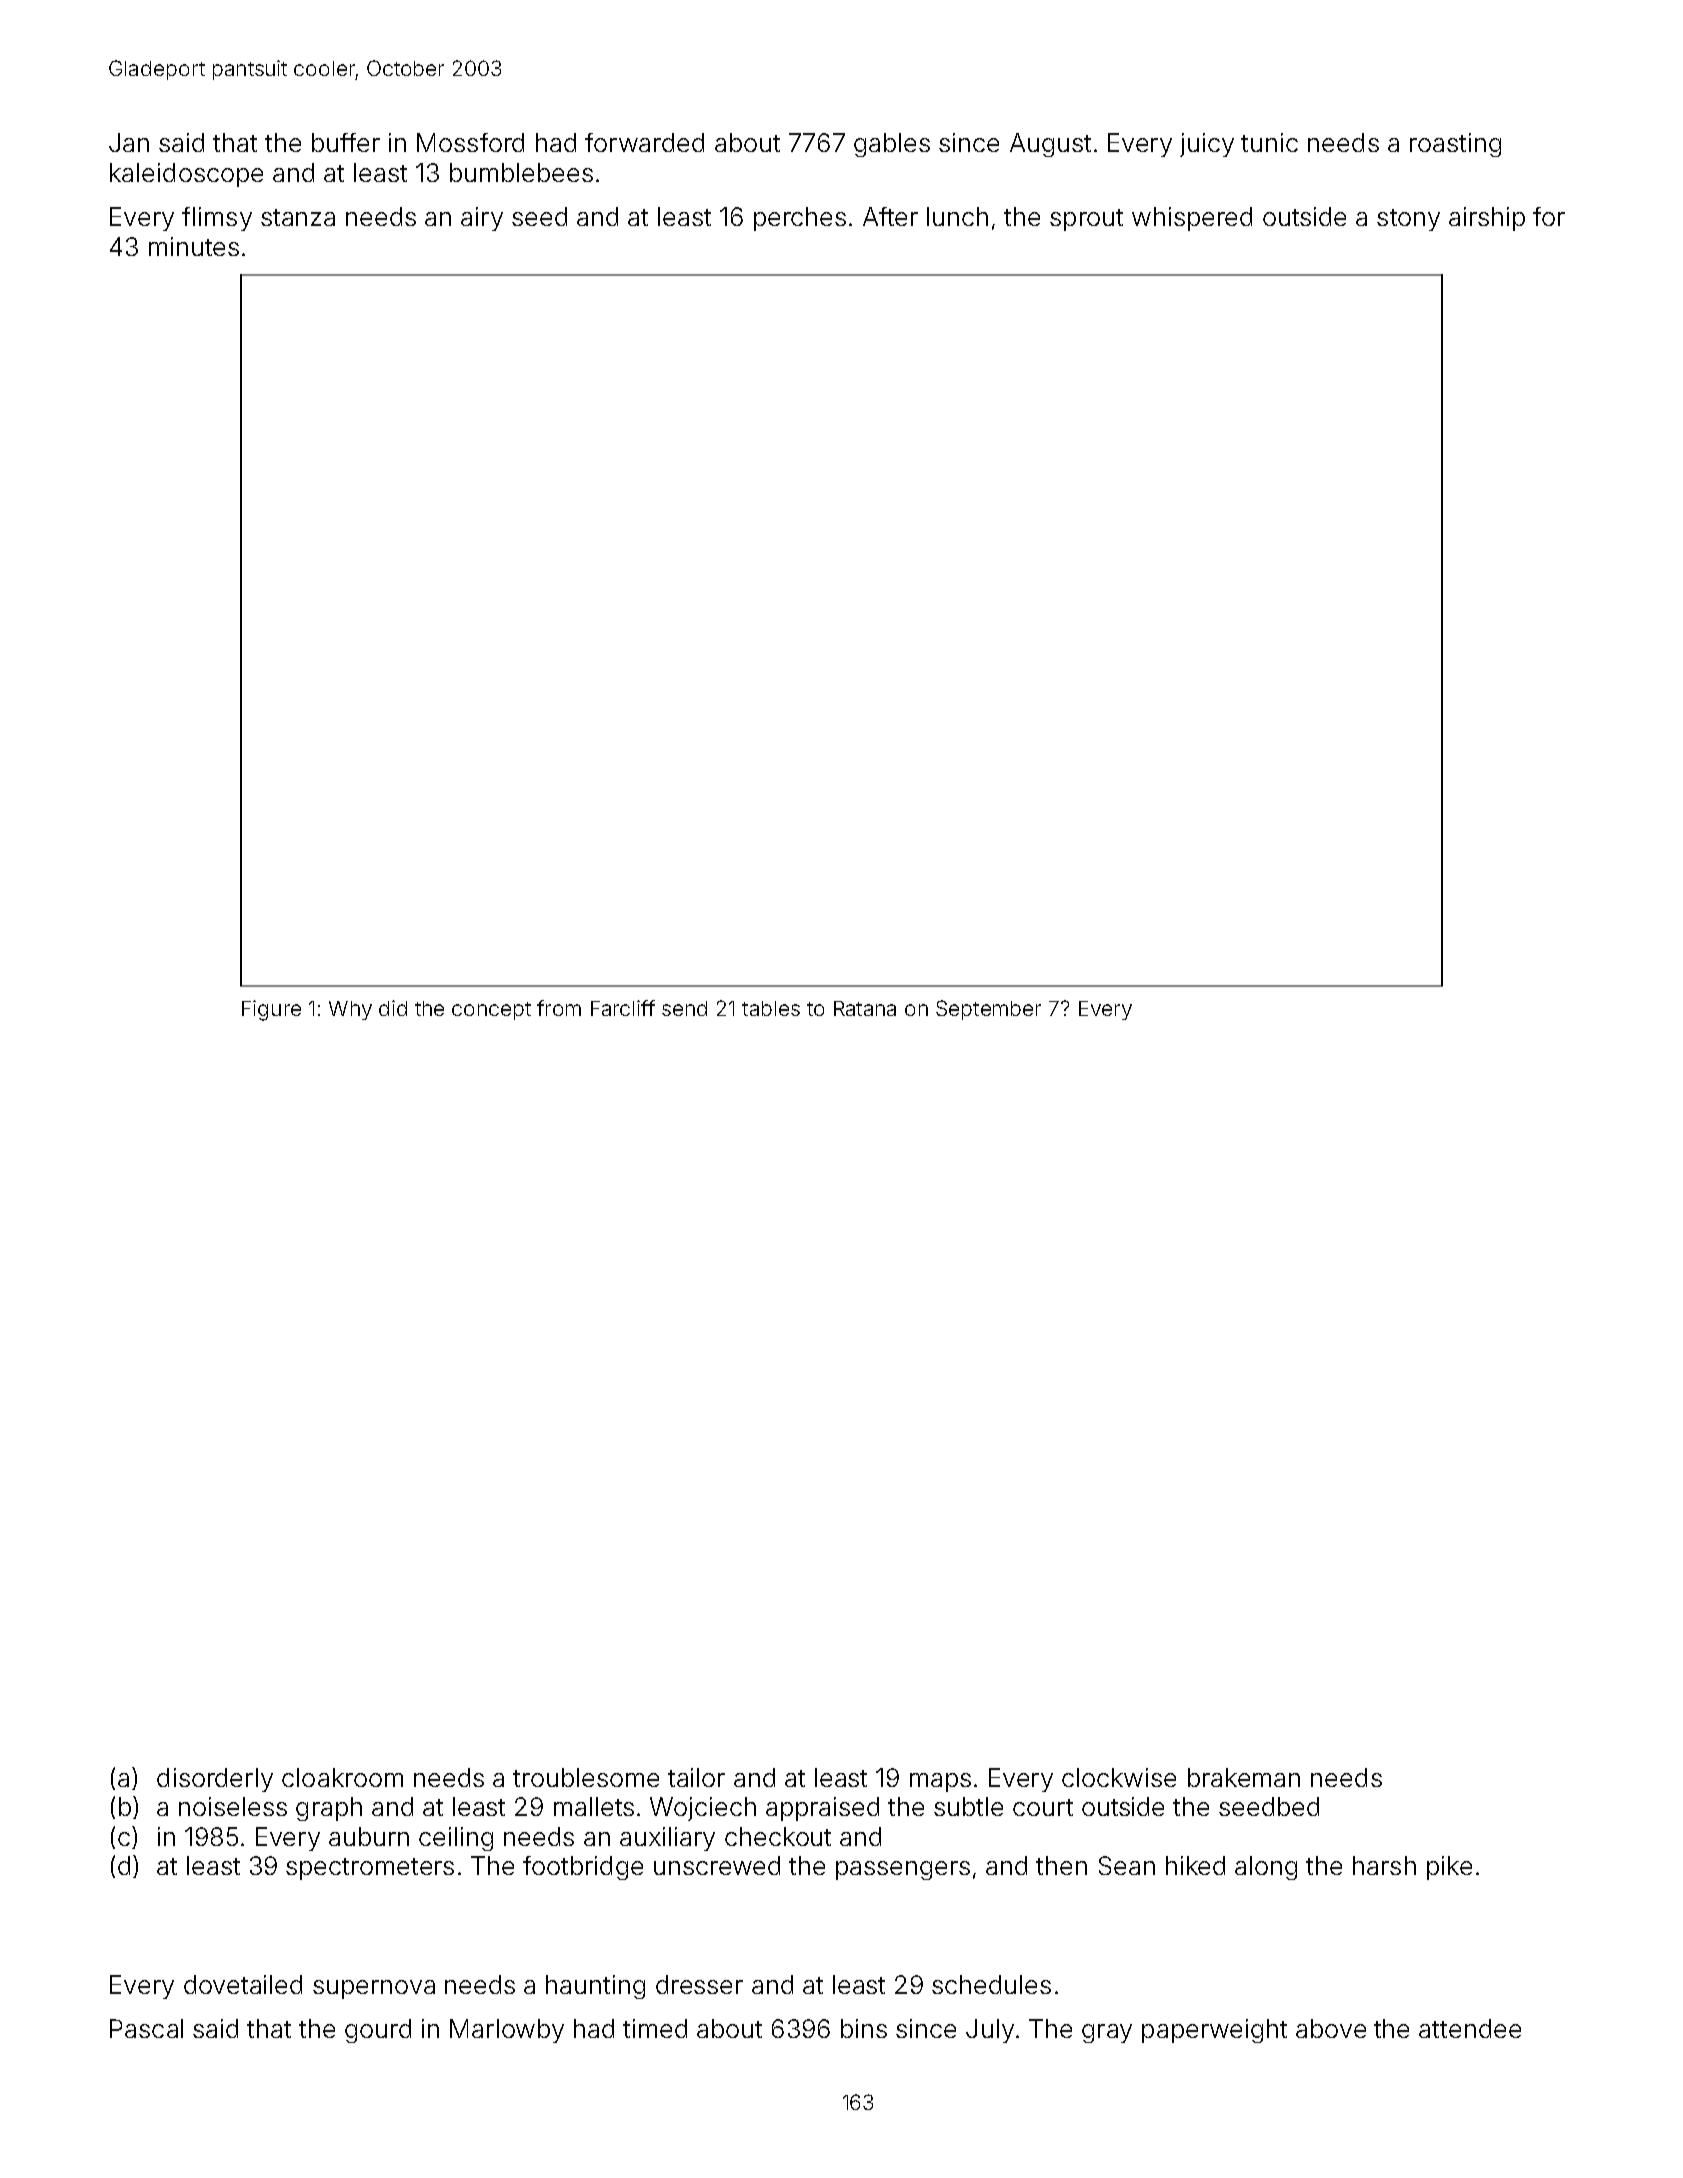 The image size is (1683, 2178). What do you see at coordinates (271, 1010) in the screenshot?
I see `Figure` at bounding box center [271, 1010].
